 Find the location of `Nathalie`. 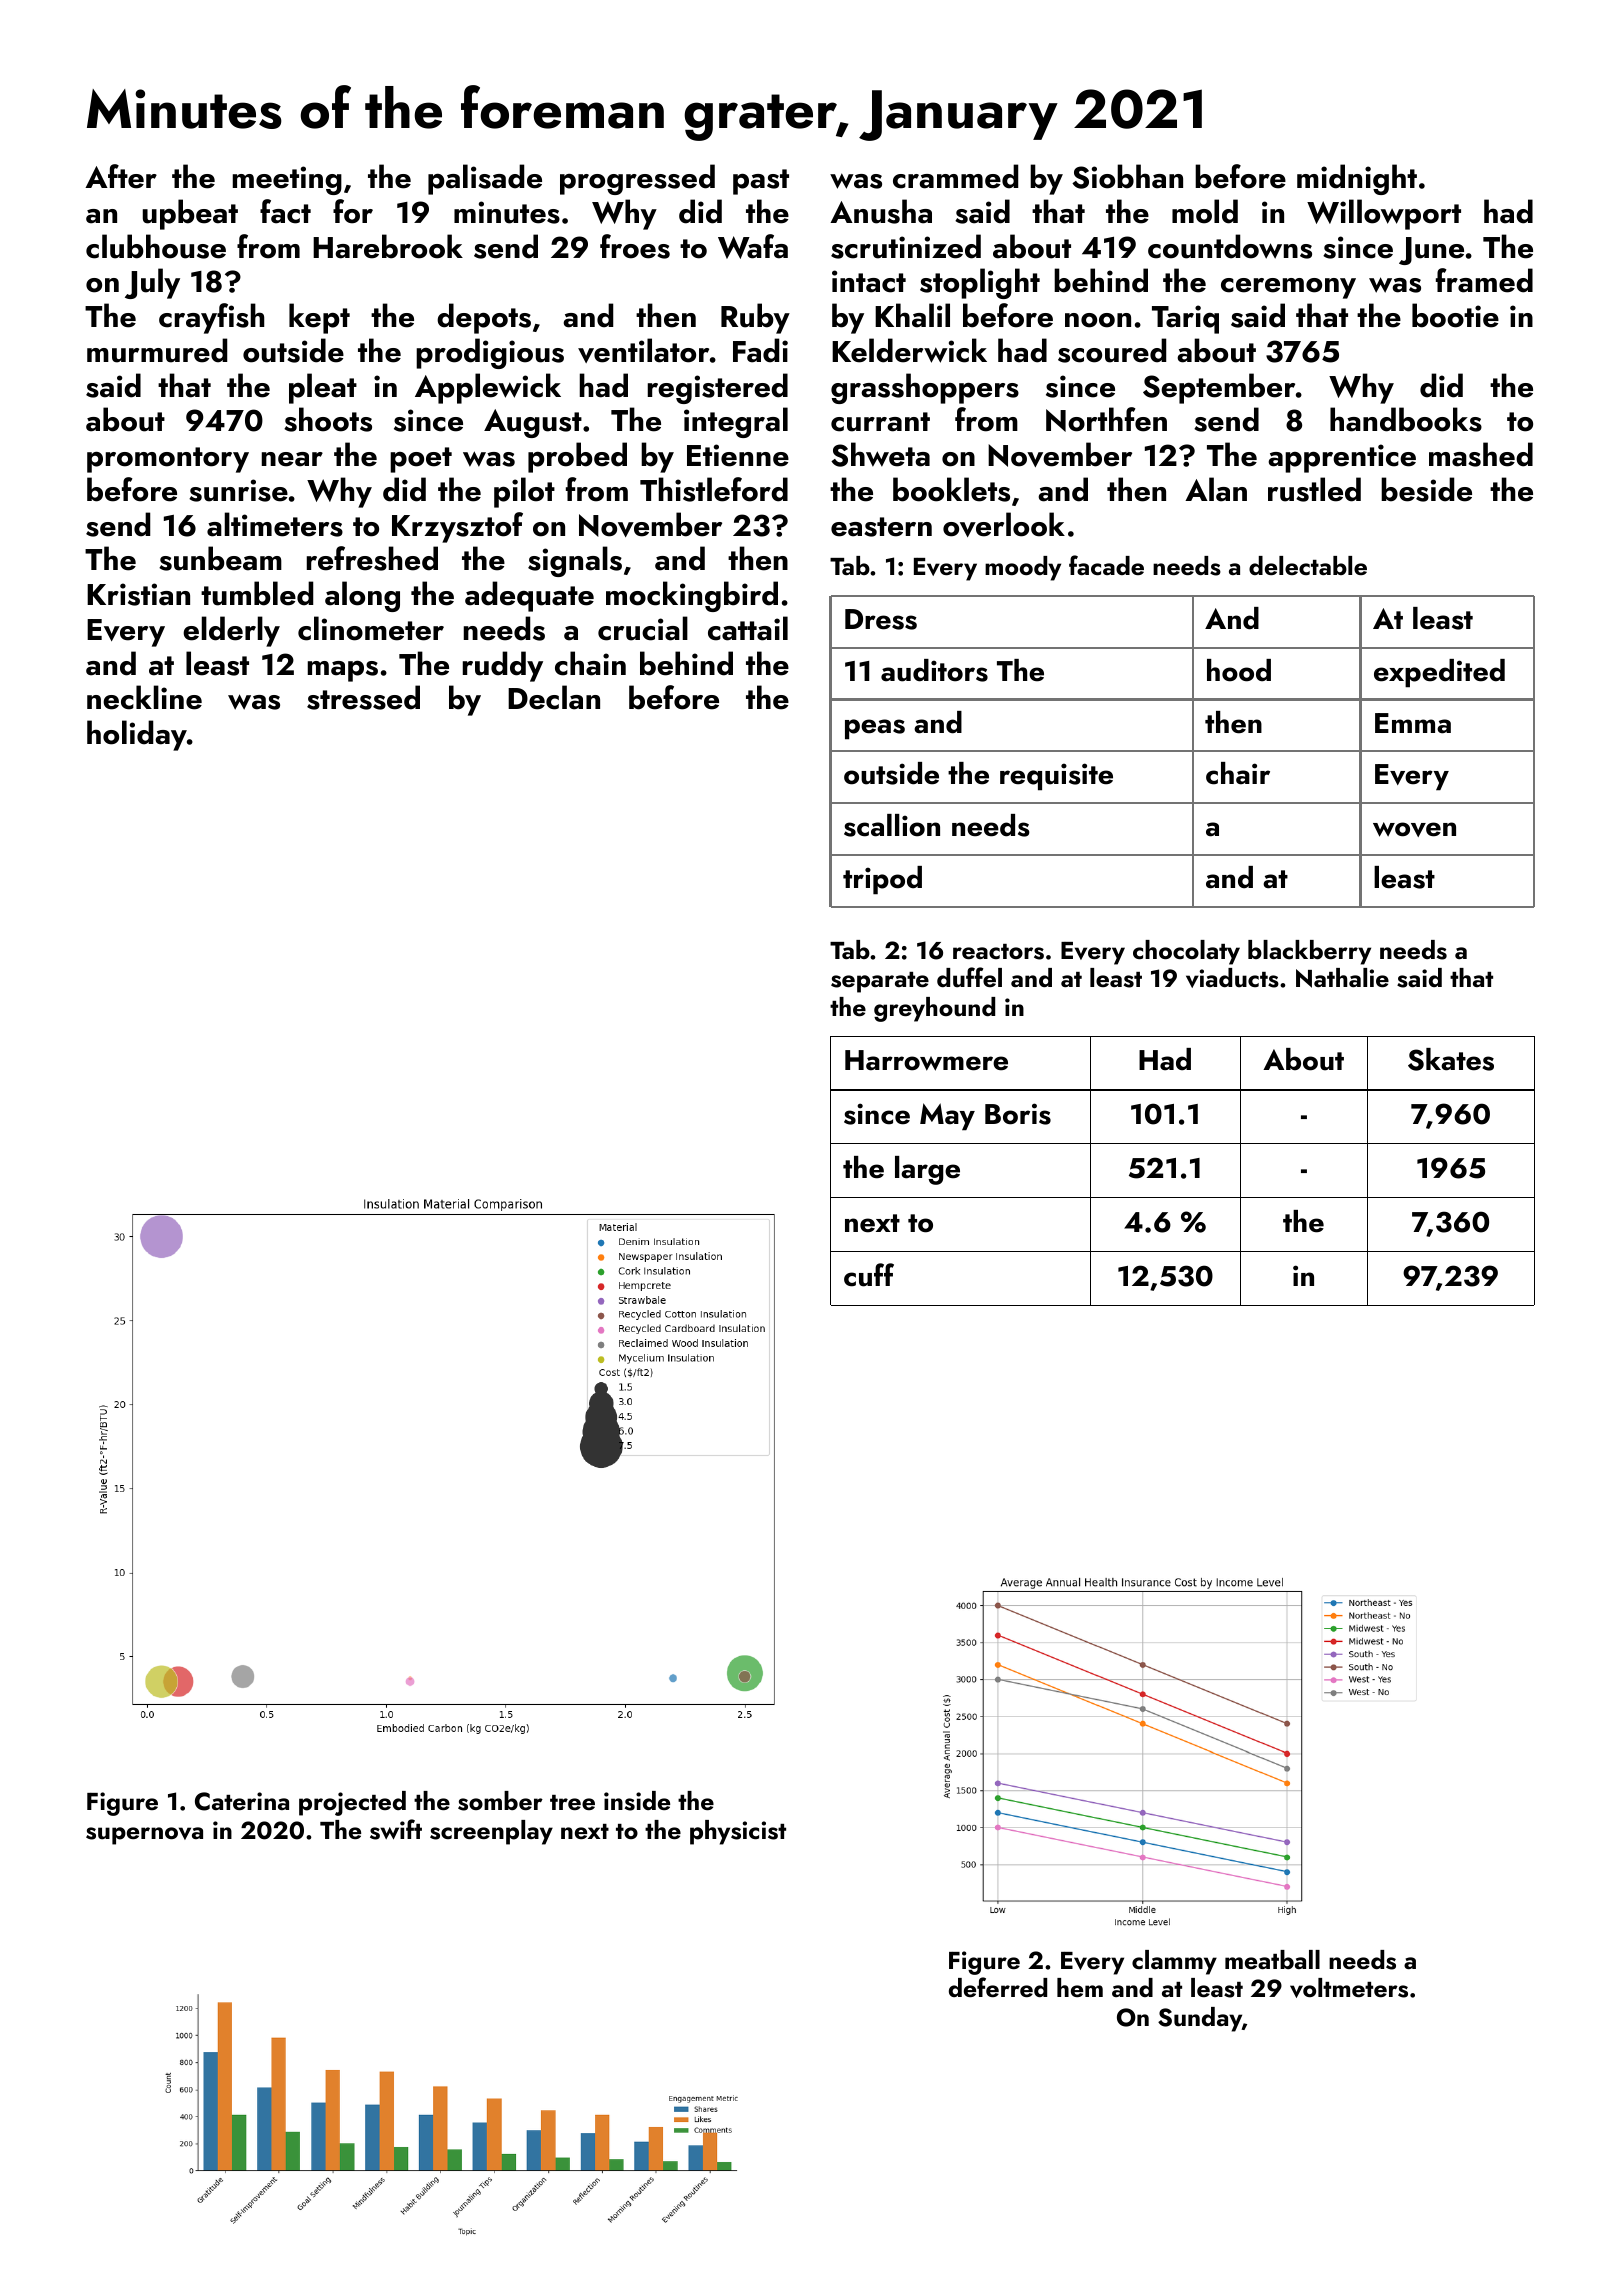

Nathalie is located at coordinates (1342, 978).
